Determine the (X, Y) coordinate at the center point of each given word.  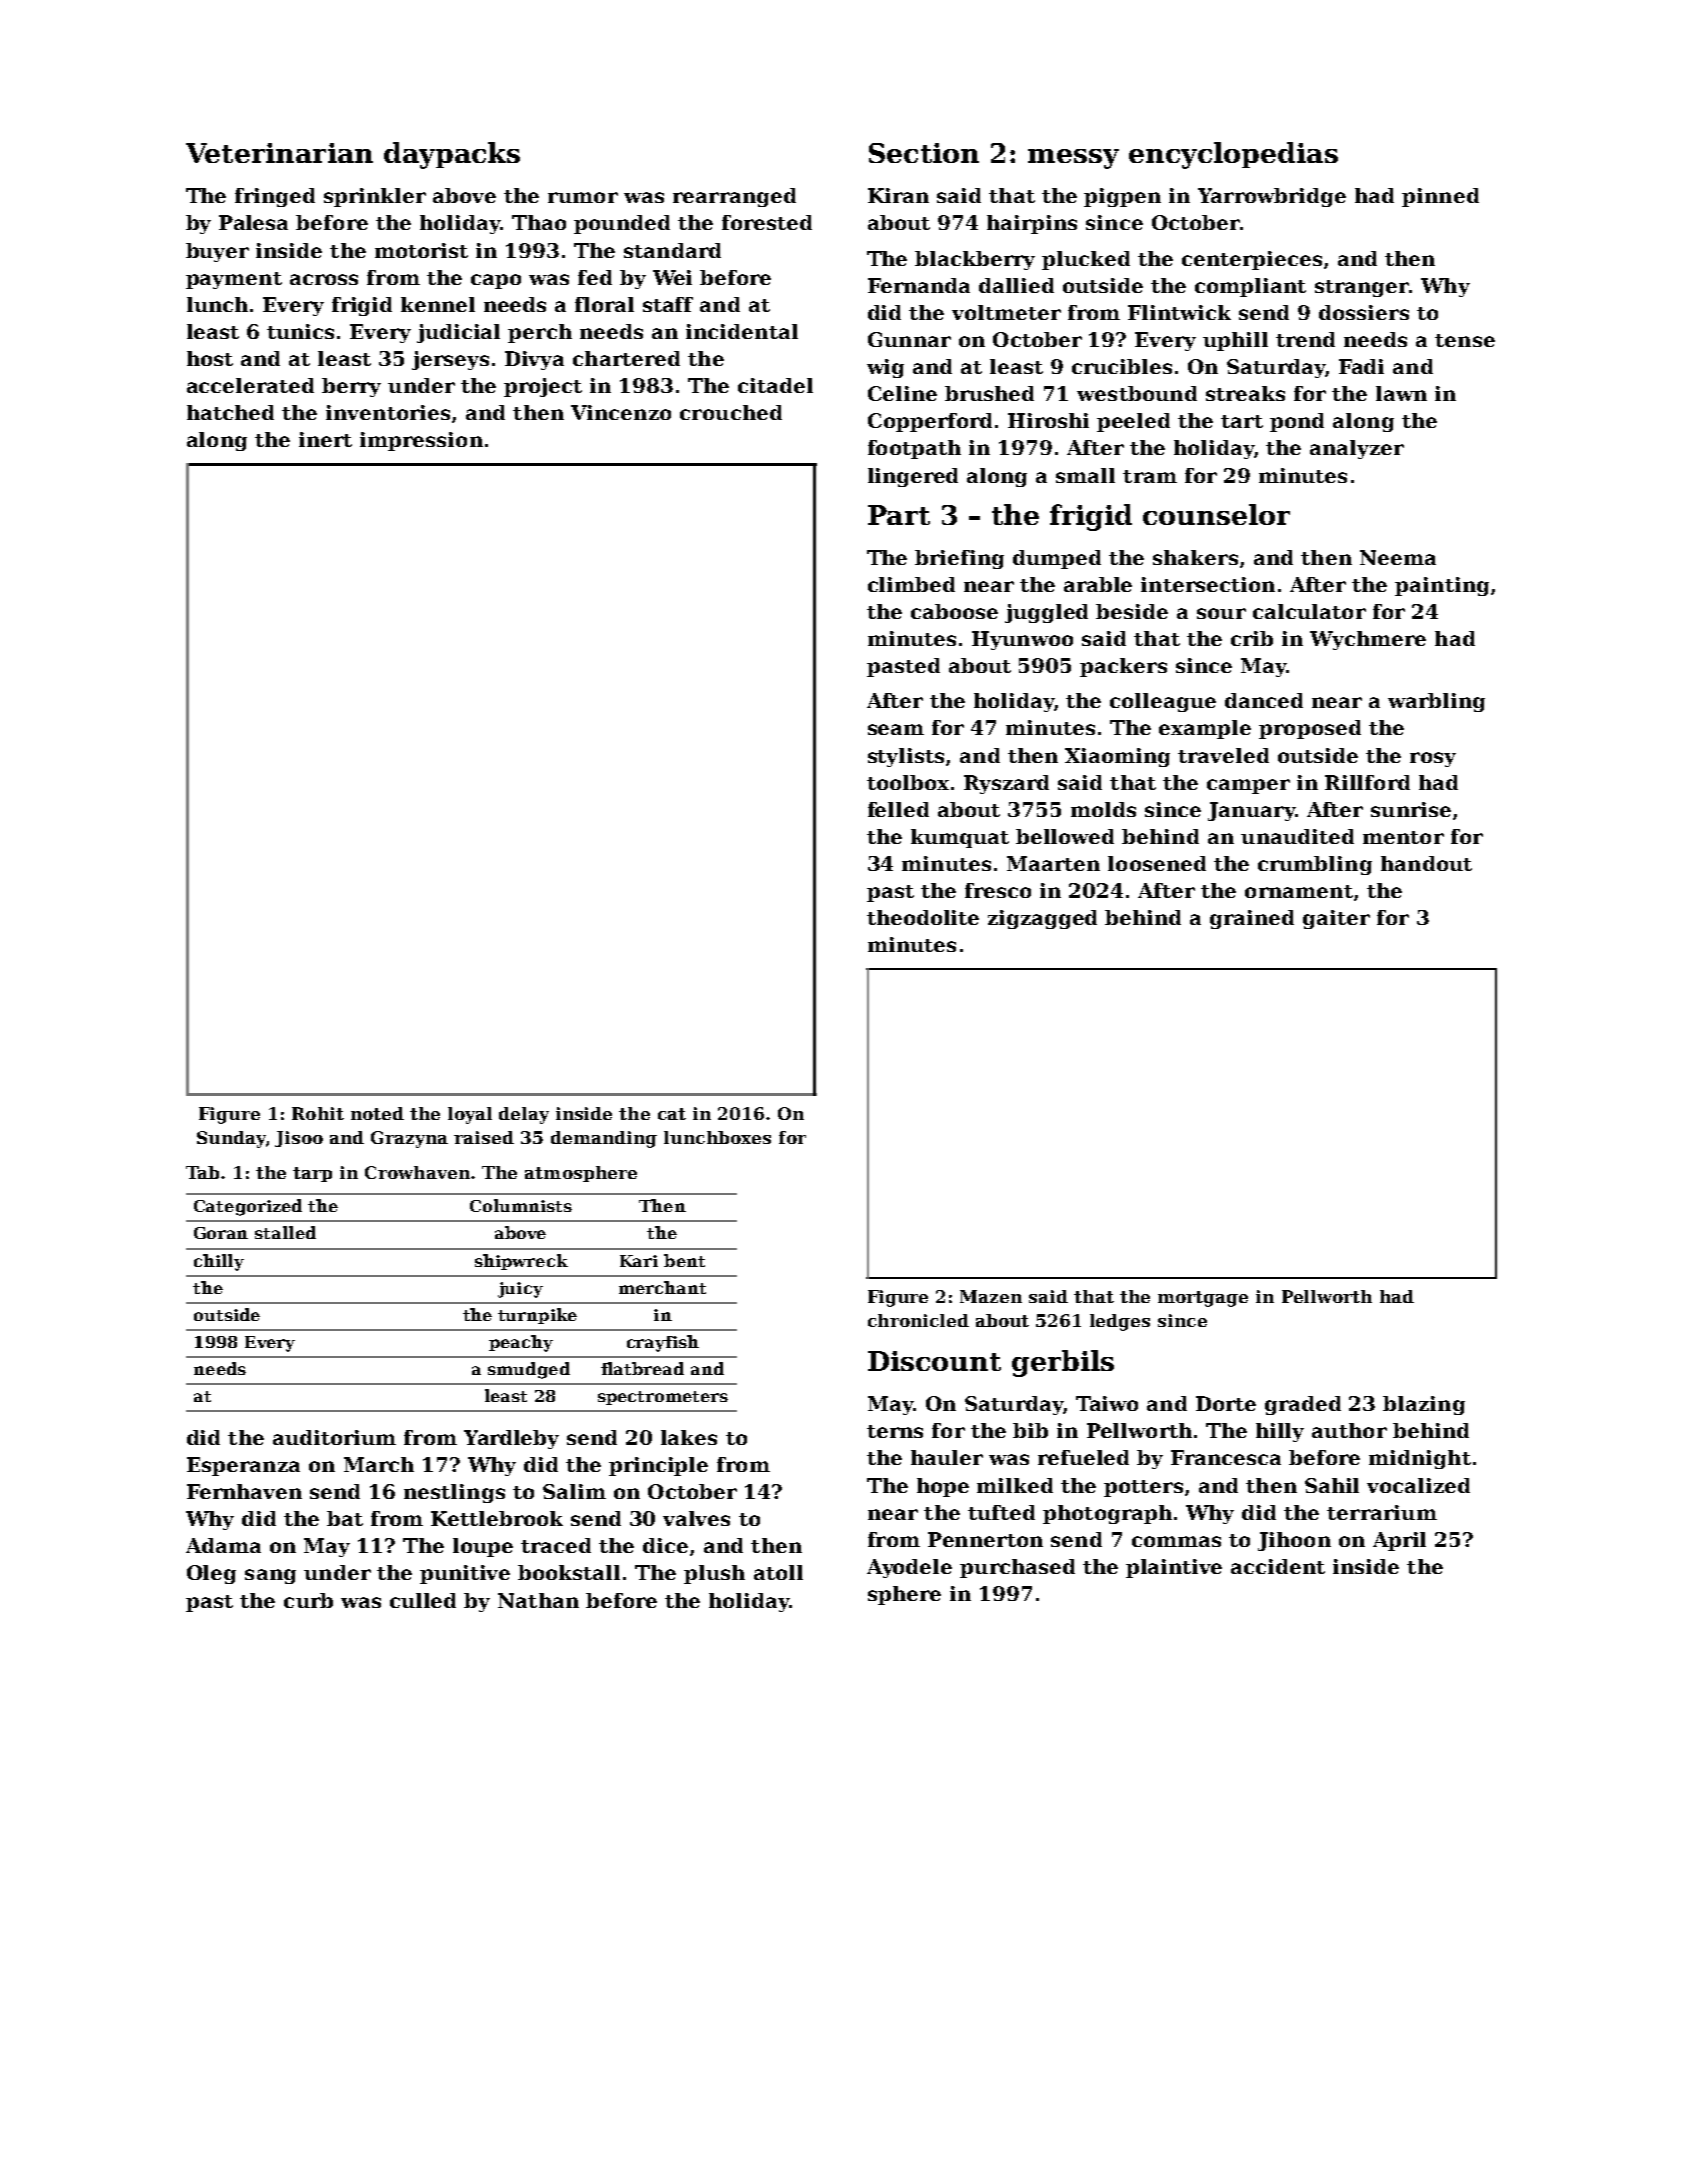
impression (421, 441)
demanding (604, 1139)
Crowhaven (417, 1172)
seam (896, 729)
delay (524, 1115)
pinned (1440, 197)
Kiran (898, 195)
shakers (1195, 557)
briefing (959, 559)
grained (1252, 919)
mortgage (1203, 1299)
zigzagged (1042, 919)
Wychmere (1368, 640)
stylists (906, 757)
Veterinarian (279, 153)
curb (308, 1600)
